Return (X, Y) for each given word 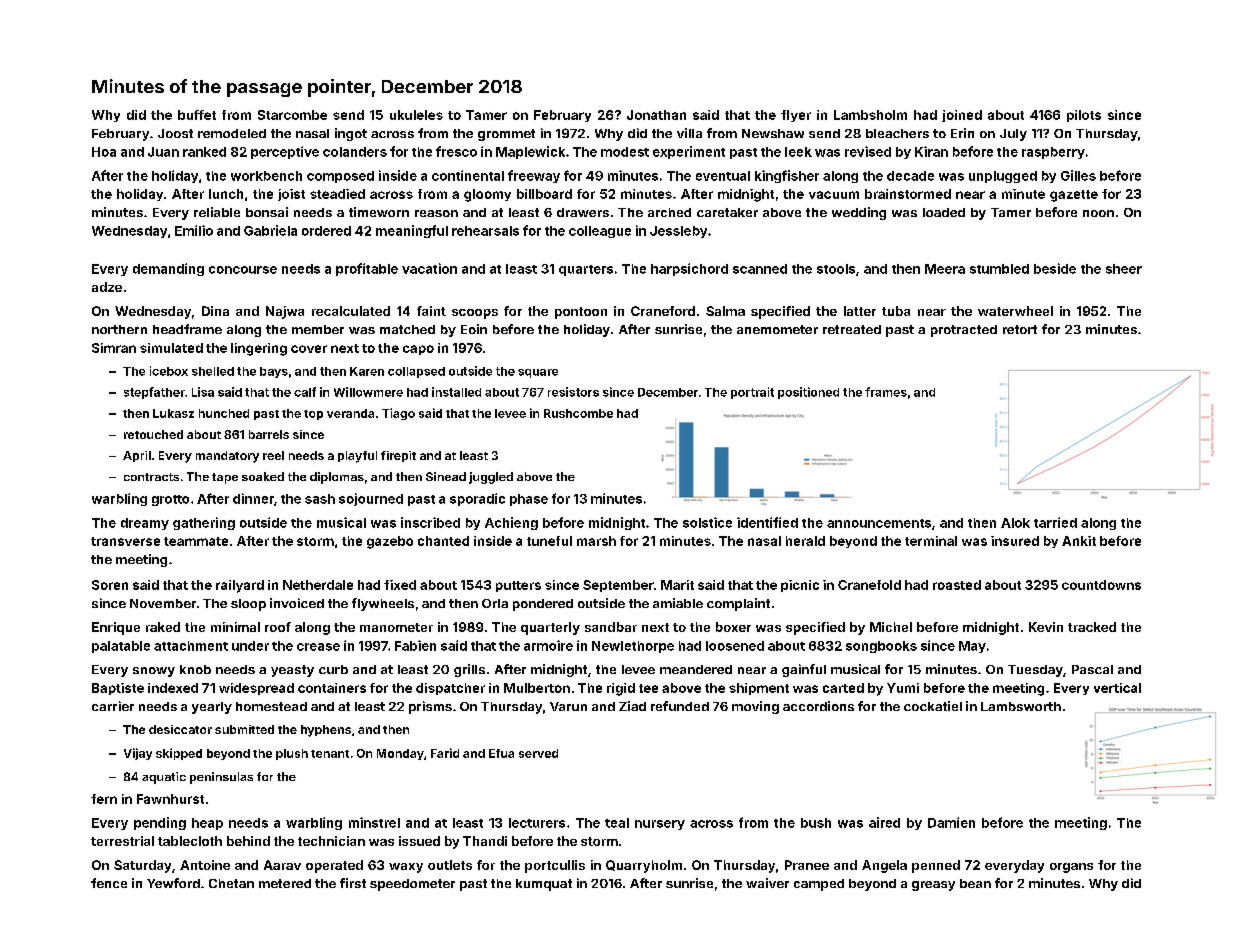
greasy (933, 886)
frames (886, 392)
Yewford (173, 883)
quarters (586, 270)
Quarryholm (644, 866)
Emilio (194, 230)
